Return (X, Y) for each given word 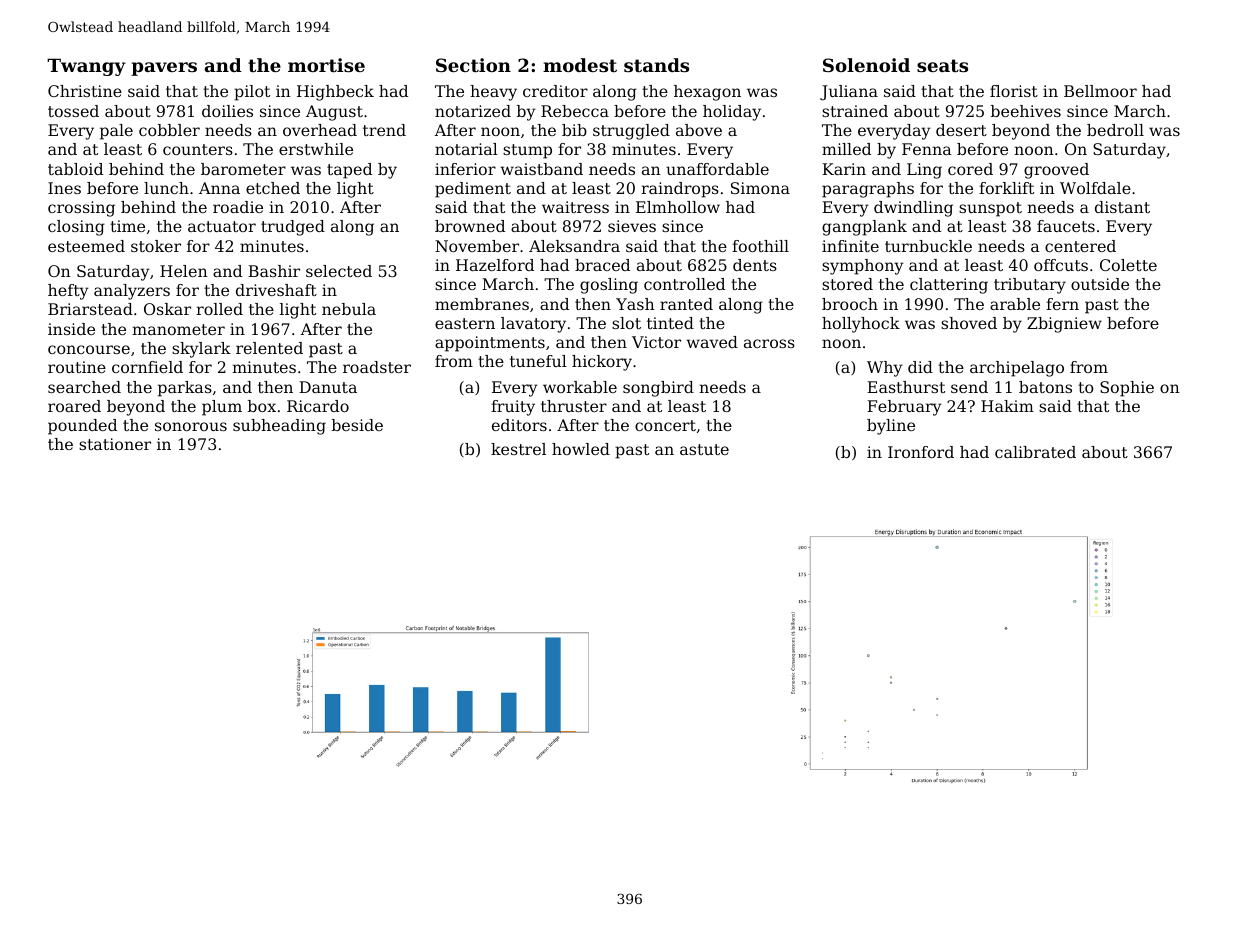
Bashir (274, 271)
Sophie (1127, 389)
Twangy (86, 67)
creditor (555, 91)
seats (942, 65)
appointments (490, 344)
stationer (115, 444)
